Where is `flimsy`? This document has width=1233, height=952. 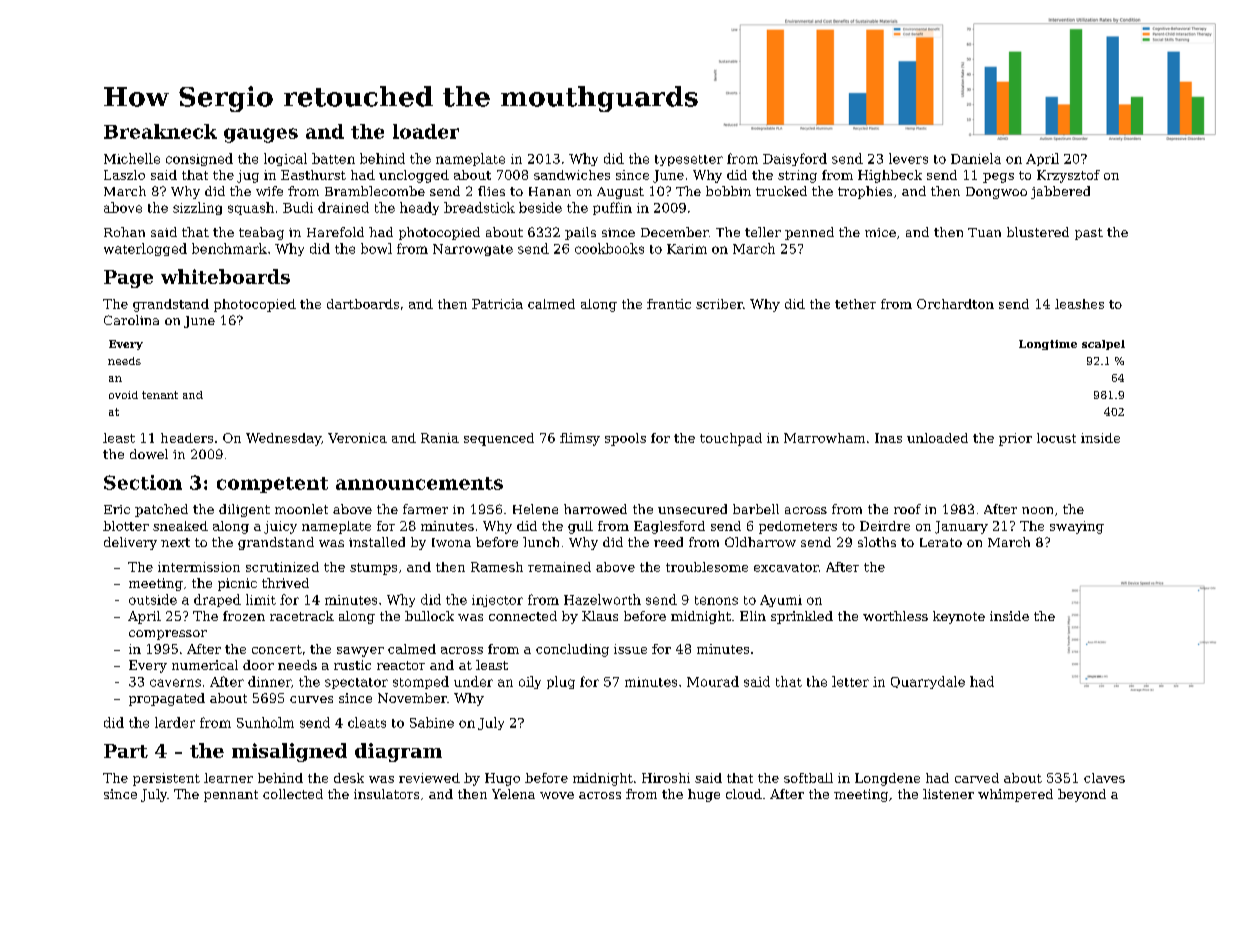 flimsy is located at coordinates (580, 439).
